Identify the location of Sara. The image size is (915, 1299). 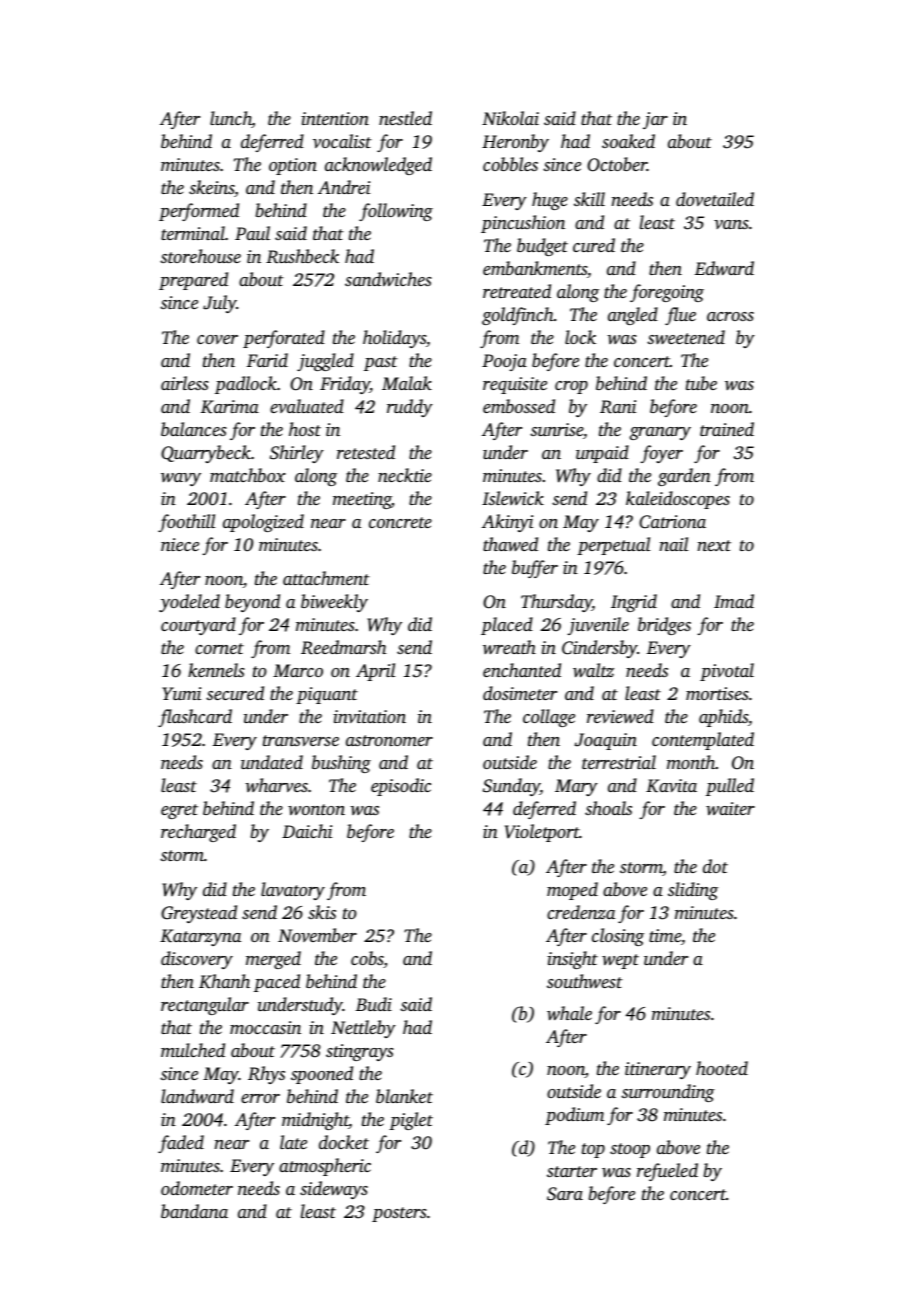
(565, 1194).
